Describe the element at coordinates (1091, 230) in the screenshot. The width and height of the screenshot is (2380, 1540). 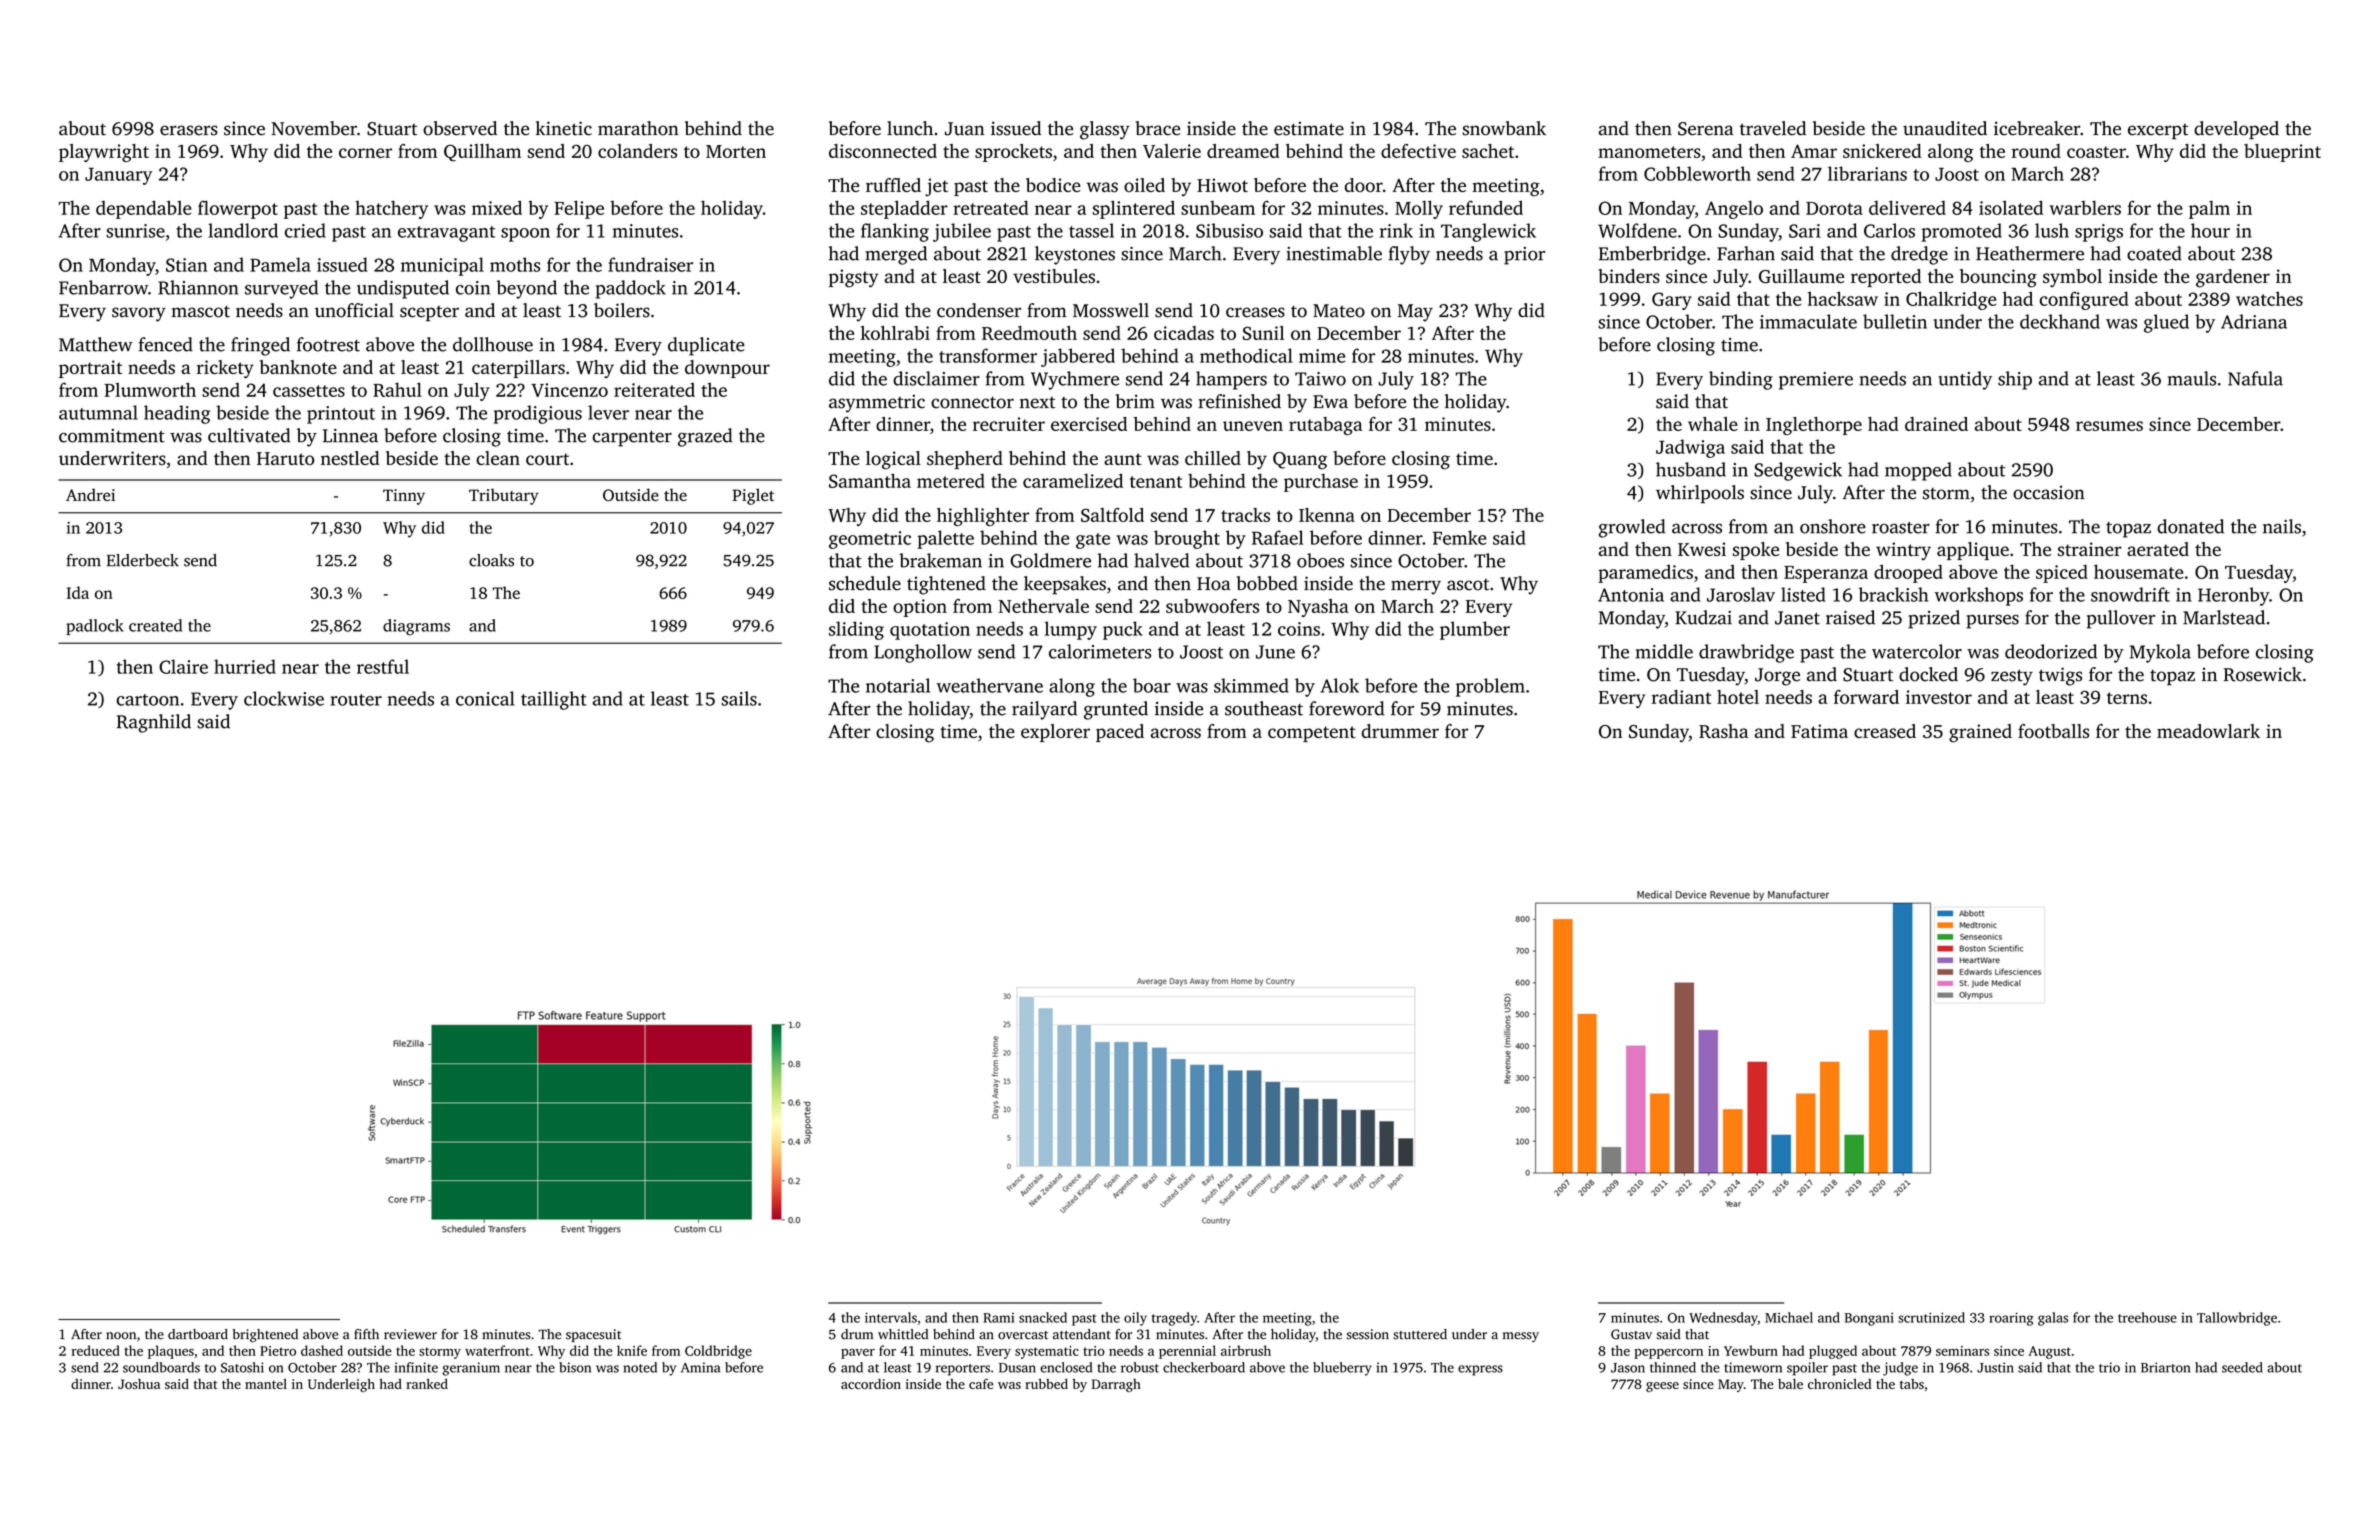
I see `tassel` at that location.
